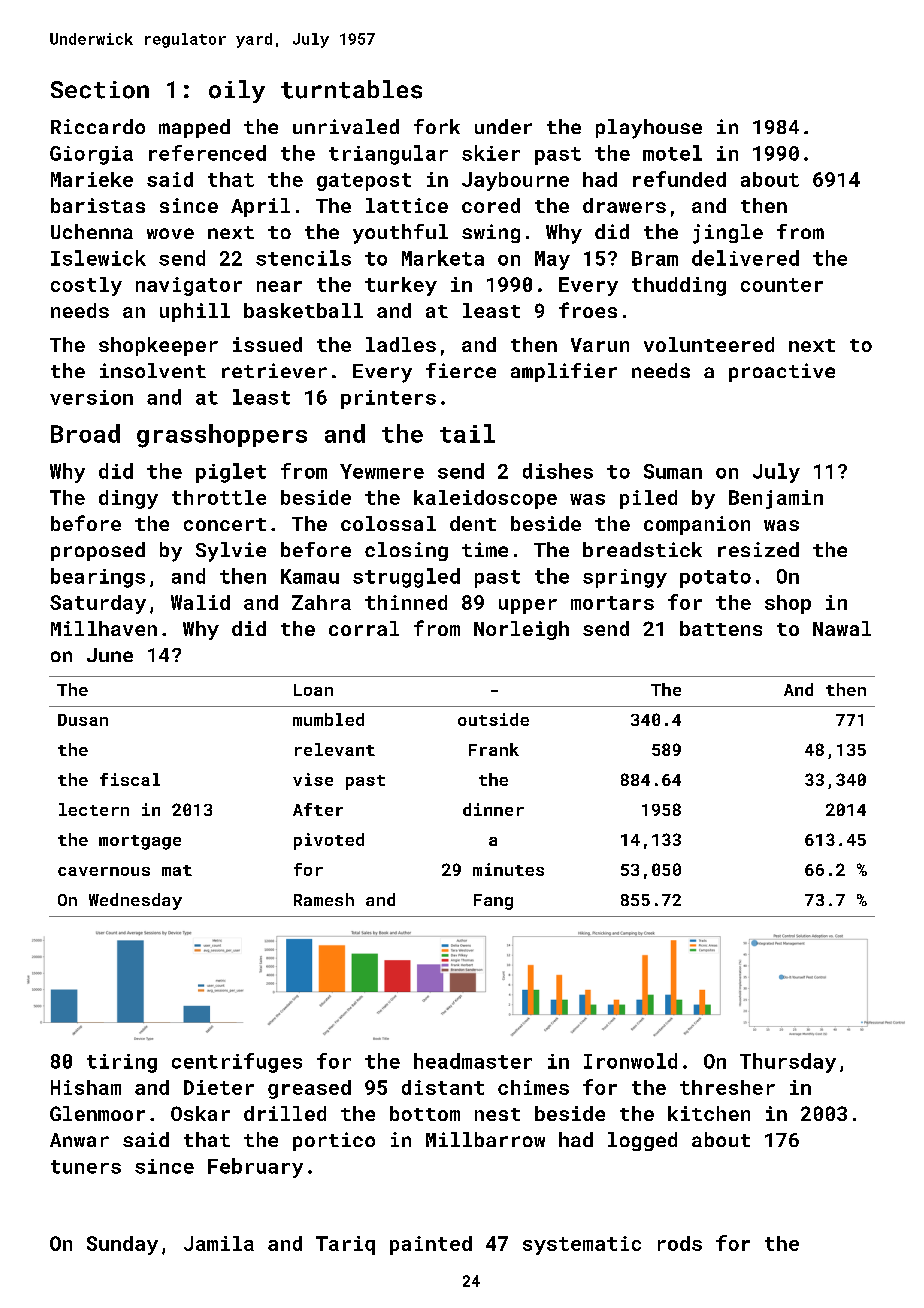 The image size is (924, 1308). I want to click on centrifuges, so click(237, 1063).
